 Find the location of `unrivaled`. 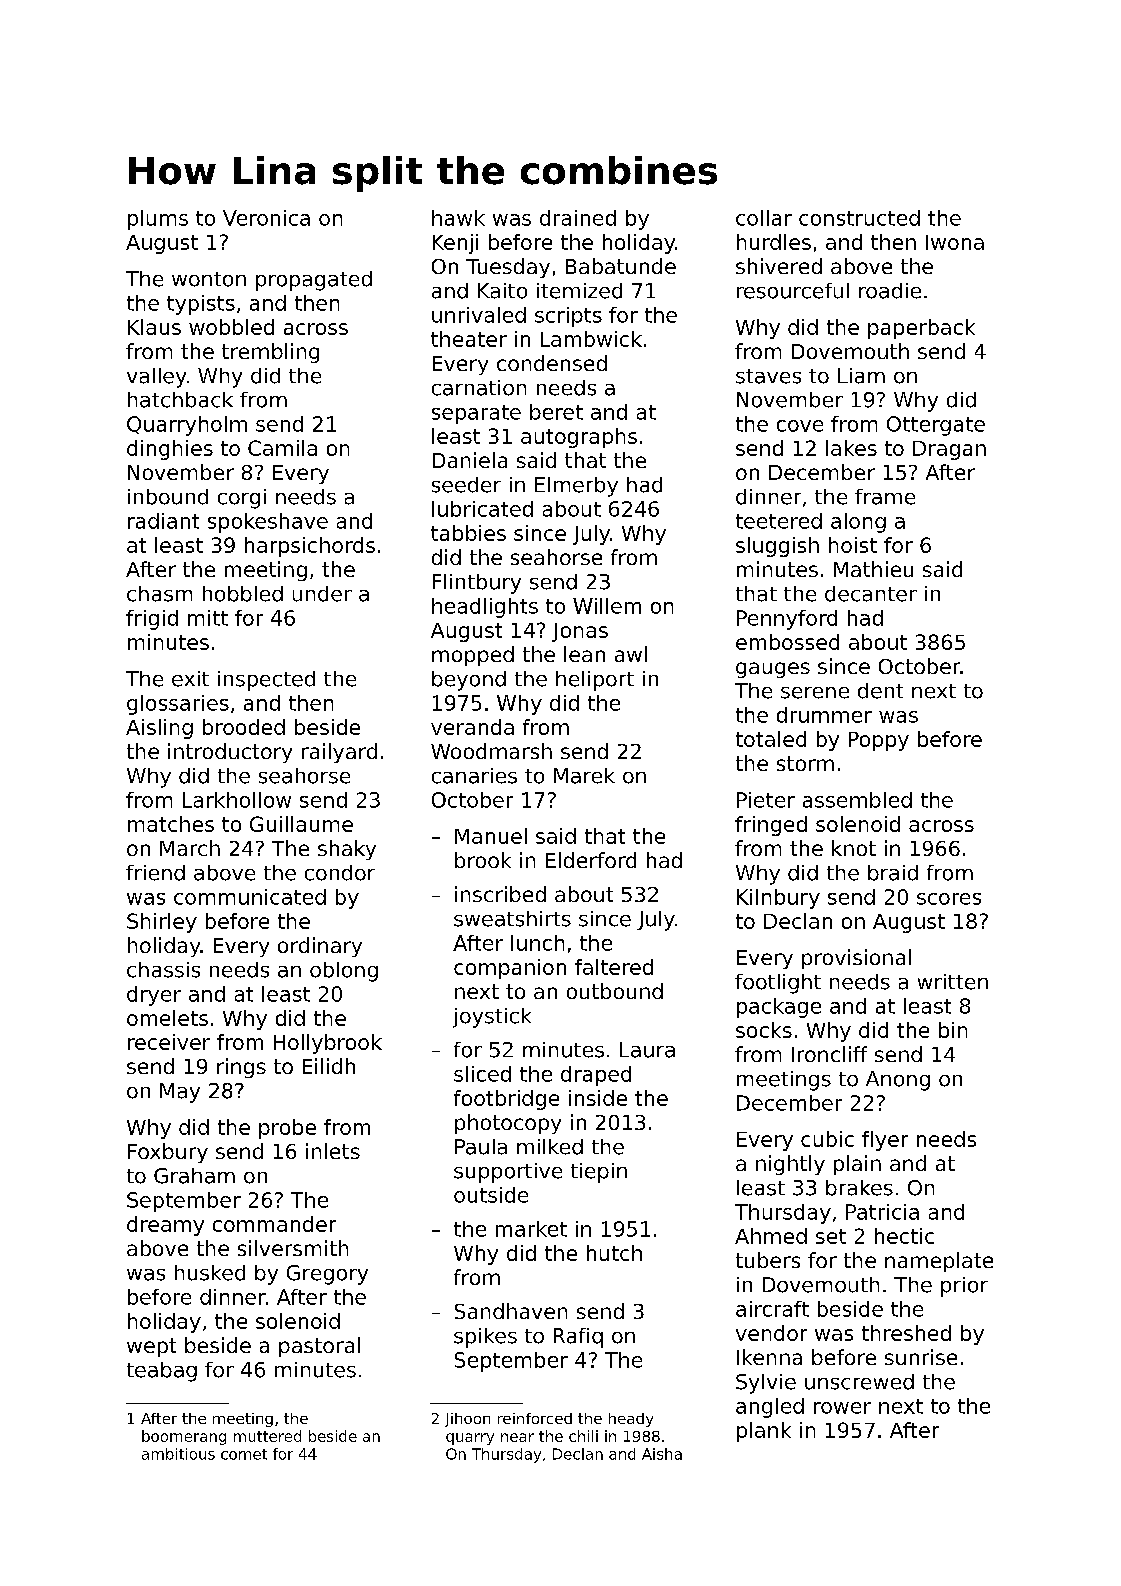

unrivaled is located at coordinates (479, 315).
